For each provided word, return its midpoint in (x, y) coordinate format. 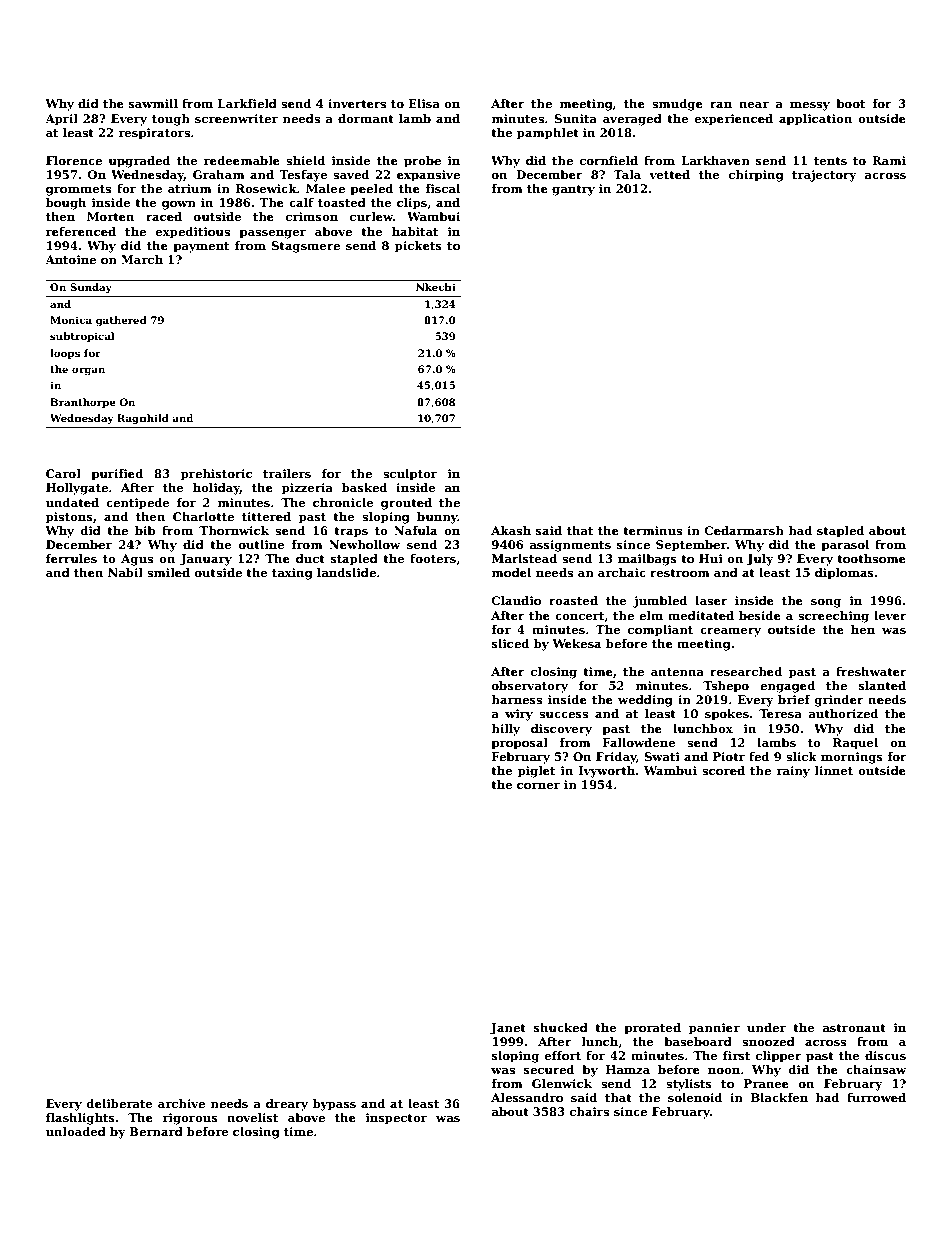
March (142, 259)
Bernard (156, 1131)
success (563, 715)
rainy (793, 772)
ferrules (71, 558)
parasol (845, 546)
